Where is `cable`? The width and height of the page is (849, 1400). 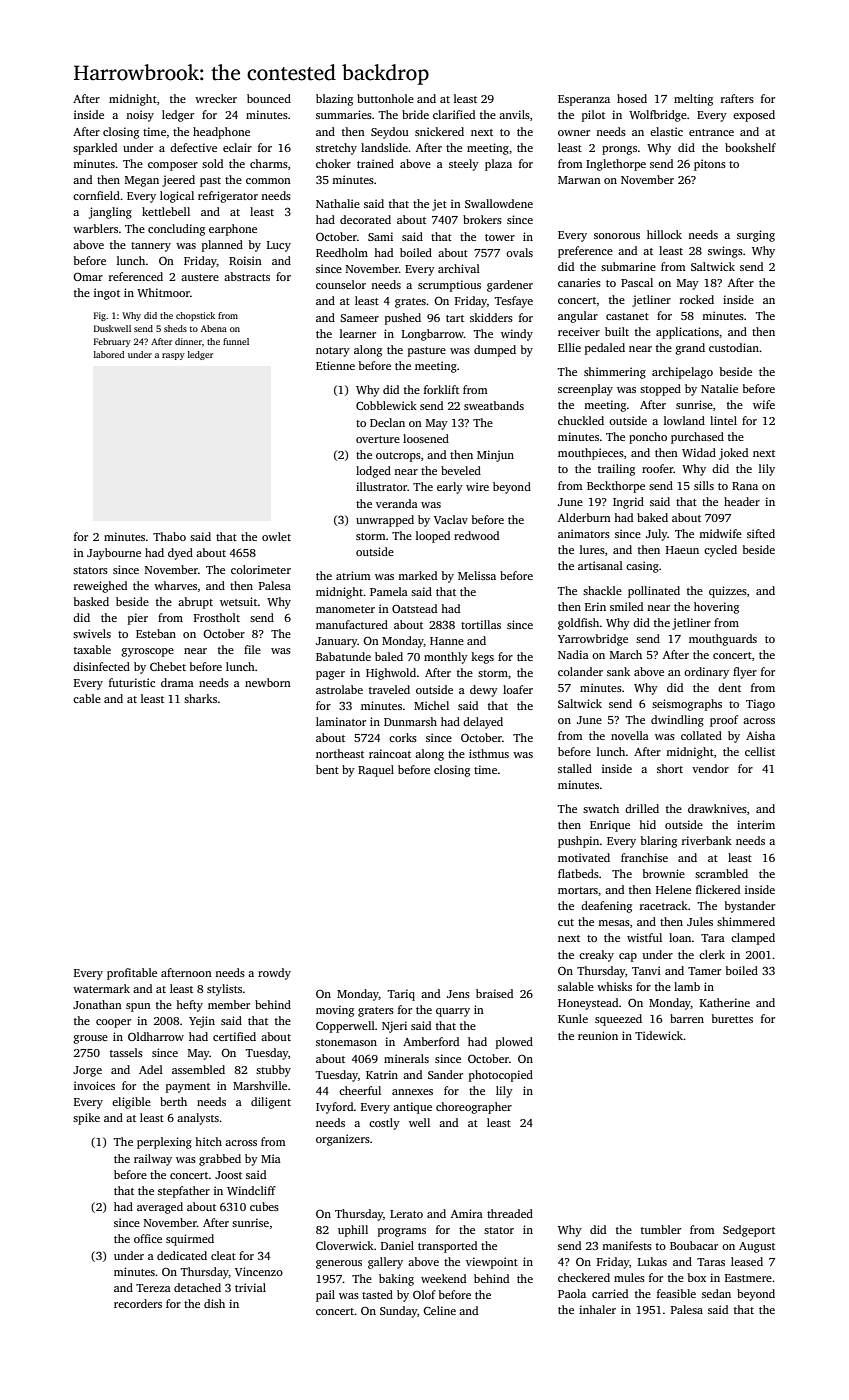 cable is located at coordinates (87, 698).
